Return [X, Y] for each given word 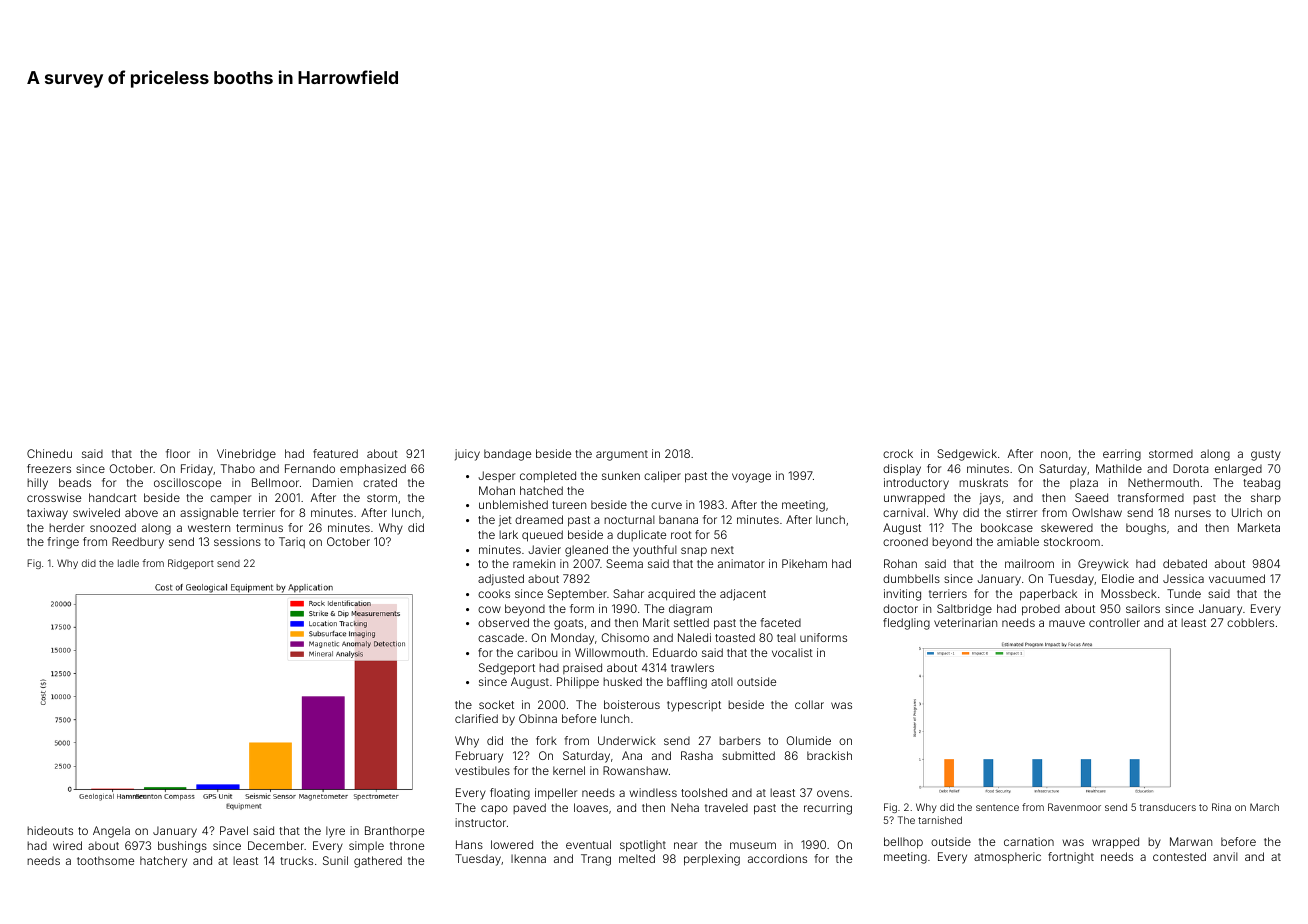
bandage [507, 455]
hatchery [163, 862]
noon [1054, 454]
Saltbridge [964, 610]
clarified [476, 718]
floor [178, 453]
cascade [501, 637]
